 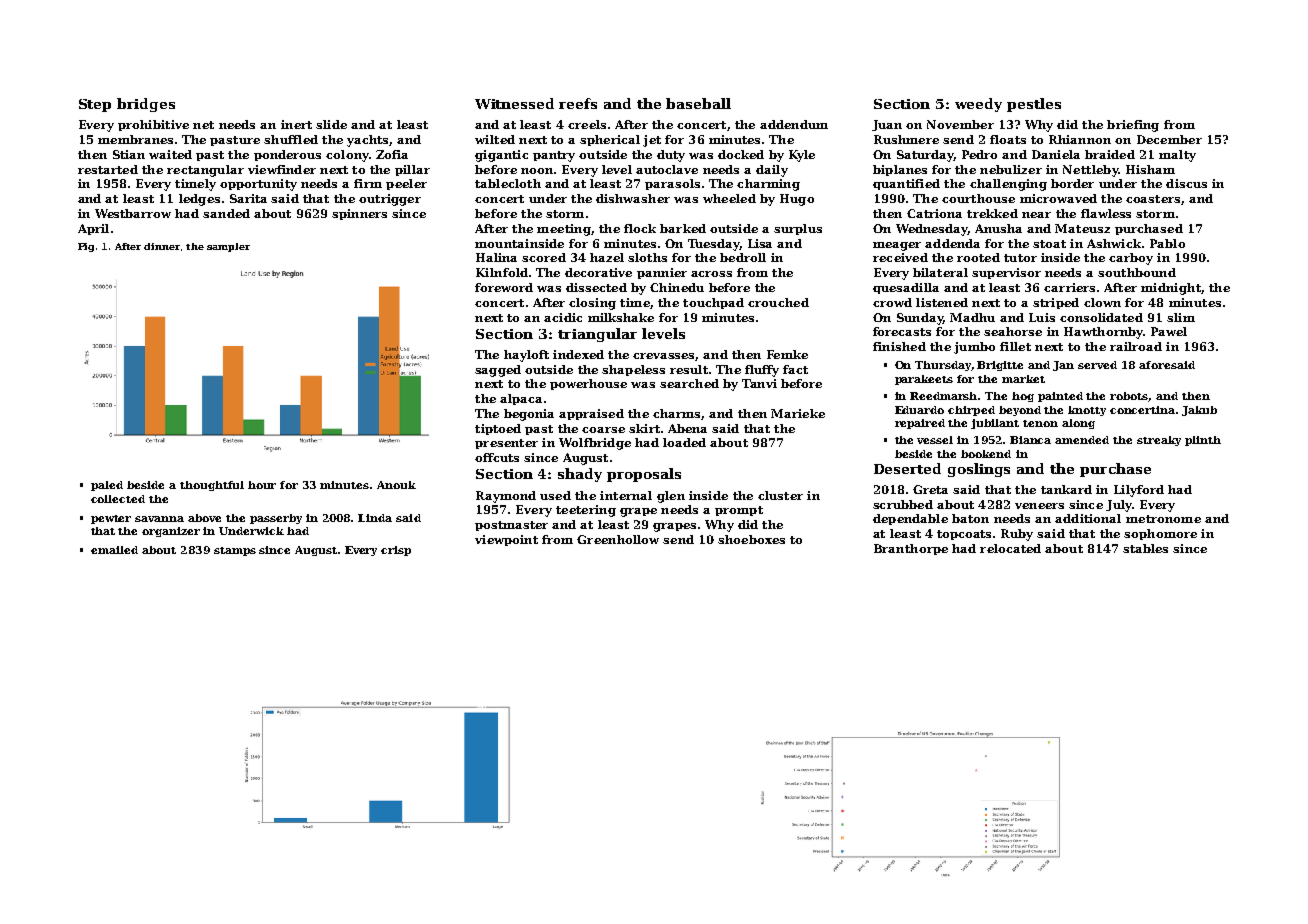 I want to click on sagged, so click(x=498, y=371).
